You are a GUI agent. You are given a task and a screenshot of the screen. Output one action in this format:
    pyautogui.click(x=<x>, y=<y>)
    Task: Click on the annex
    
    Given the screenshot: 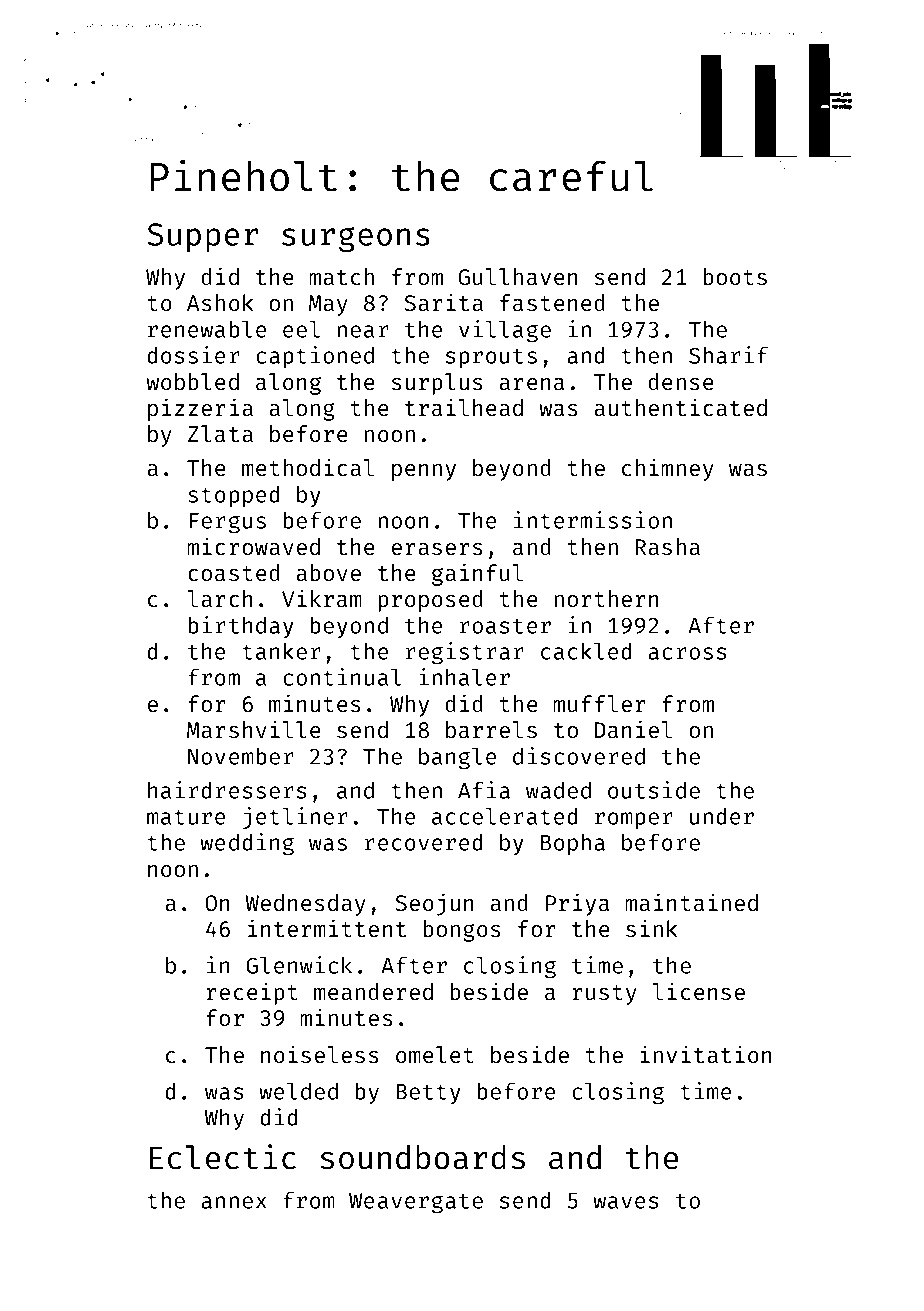 What is the action you would take?
    pyautogui.click(x=234, y=1202)
